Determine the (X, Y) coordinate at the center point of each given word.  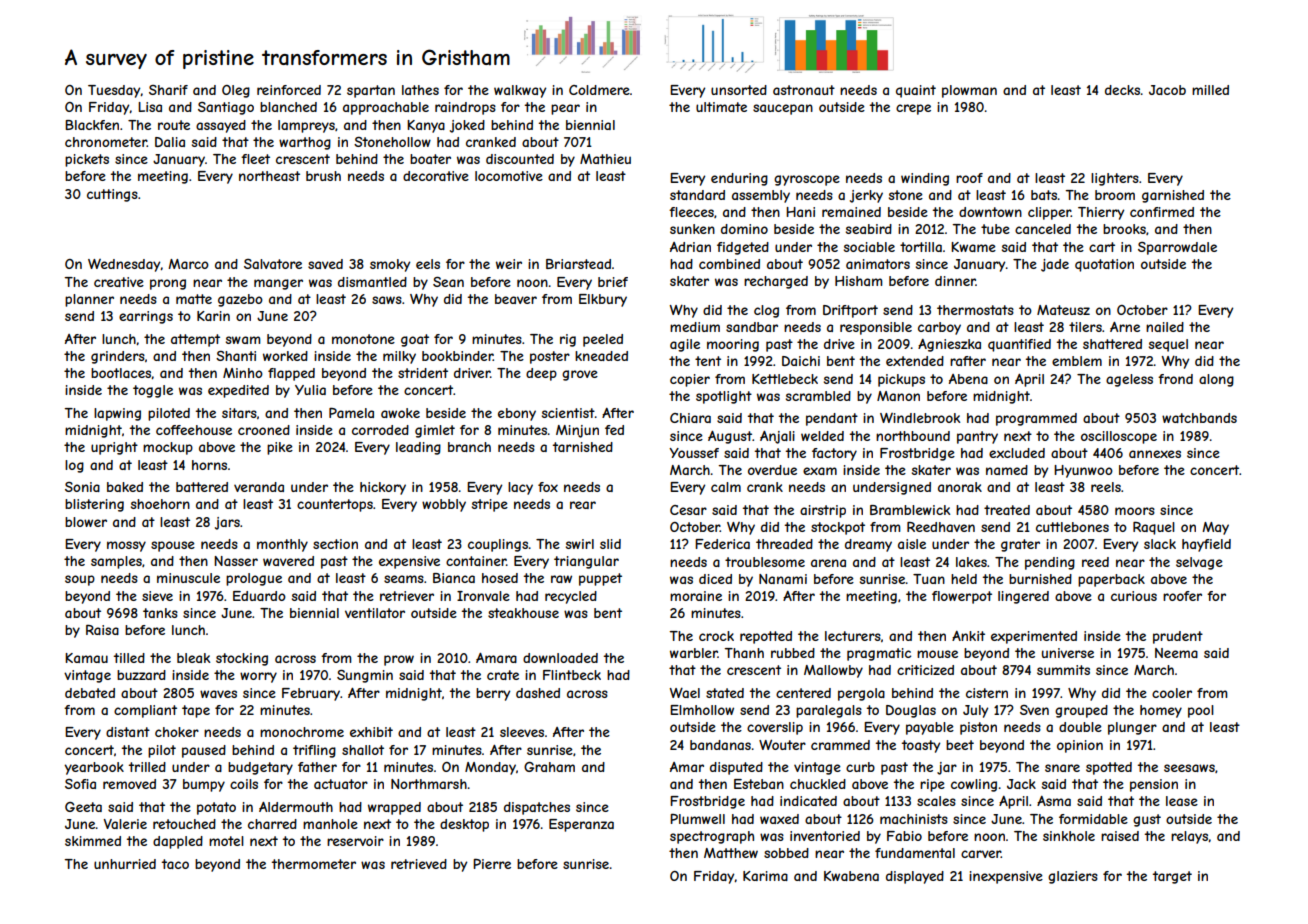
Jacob (1167, 90)
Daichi (801, 361)
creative (119, 282)
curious (1134, 596)
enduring (739, 179)
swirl (580, 544)
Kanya (426, 126)
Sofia (80, 784)
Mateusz (1063, 310)
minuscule (188, 578)
